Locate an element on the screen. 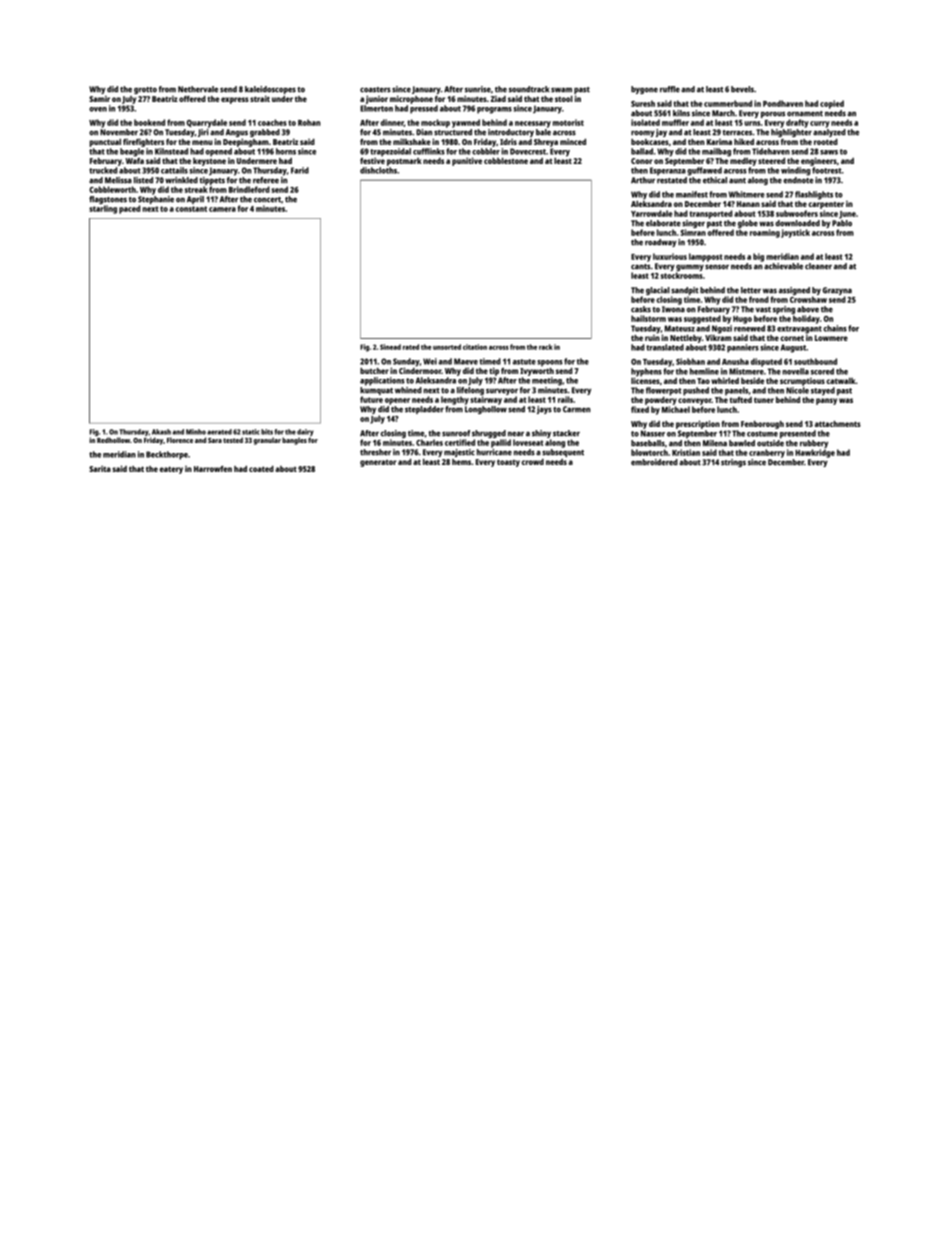 The height and width of the screenshot is (1233, 952). constant is located at coordinates (191, 209).
